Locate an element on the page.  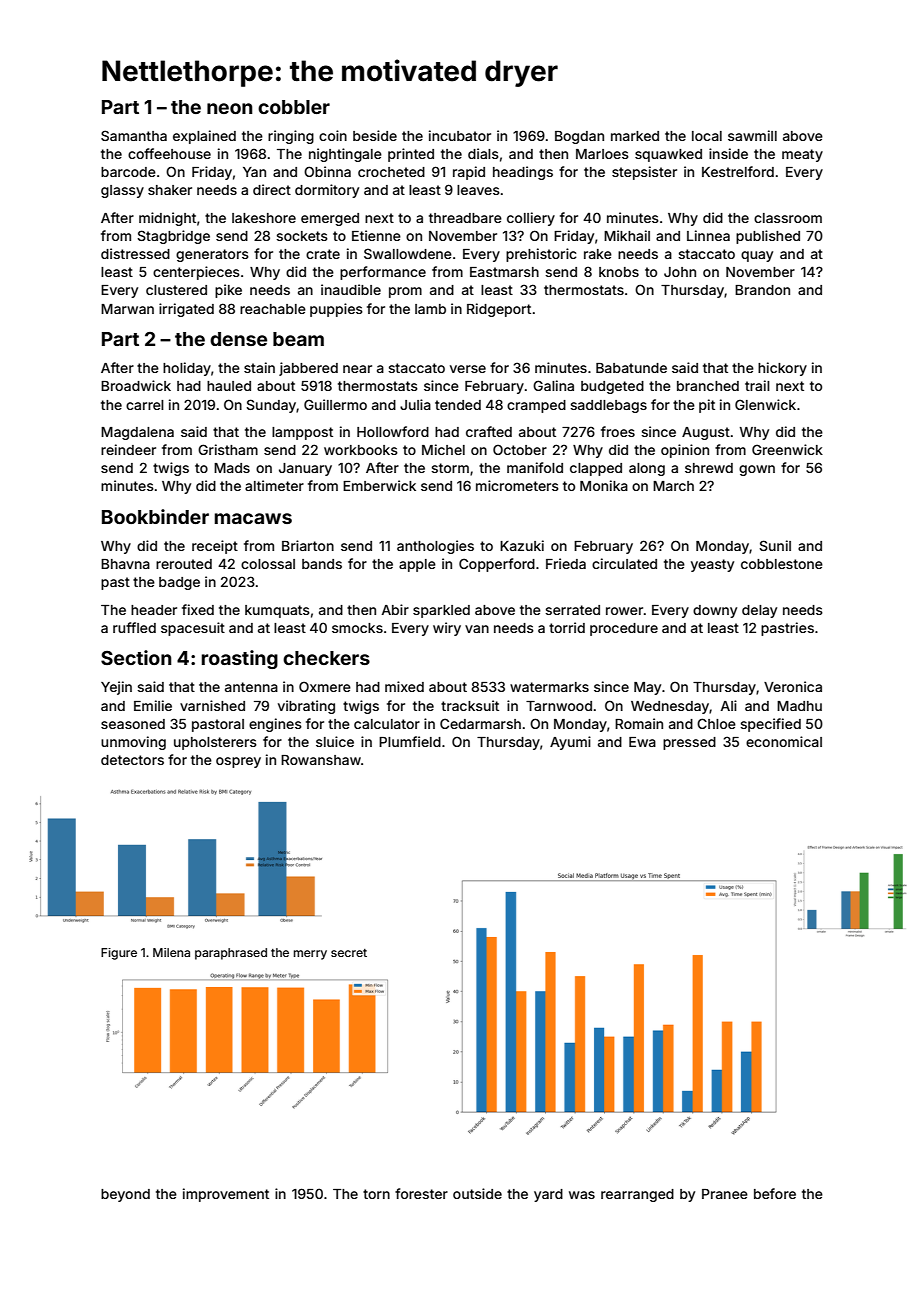
Samantha is located at coordinates (134, 135).
